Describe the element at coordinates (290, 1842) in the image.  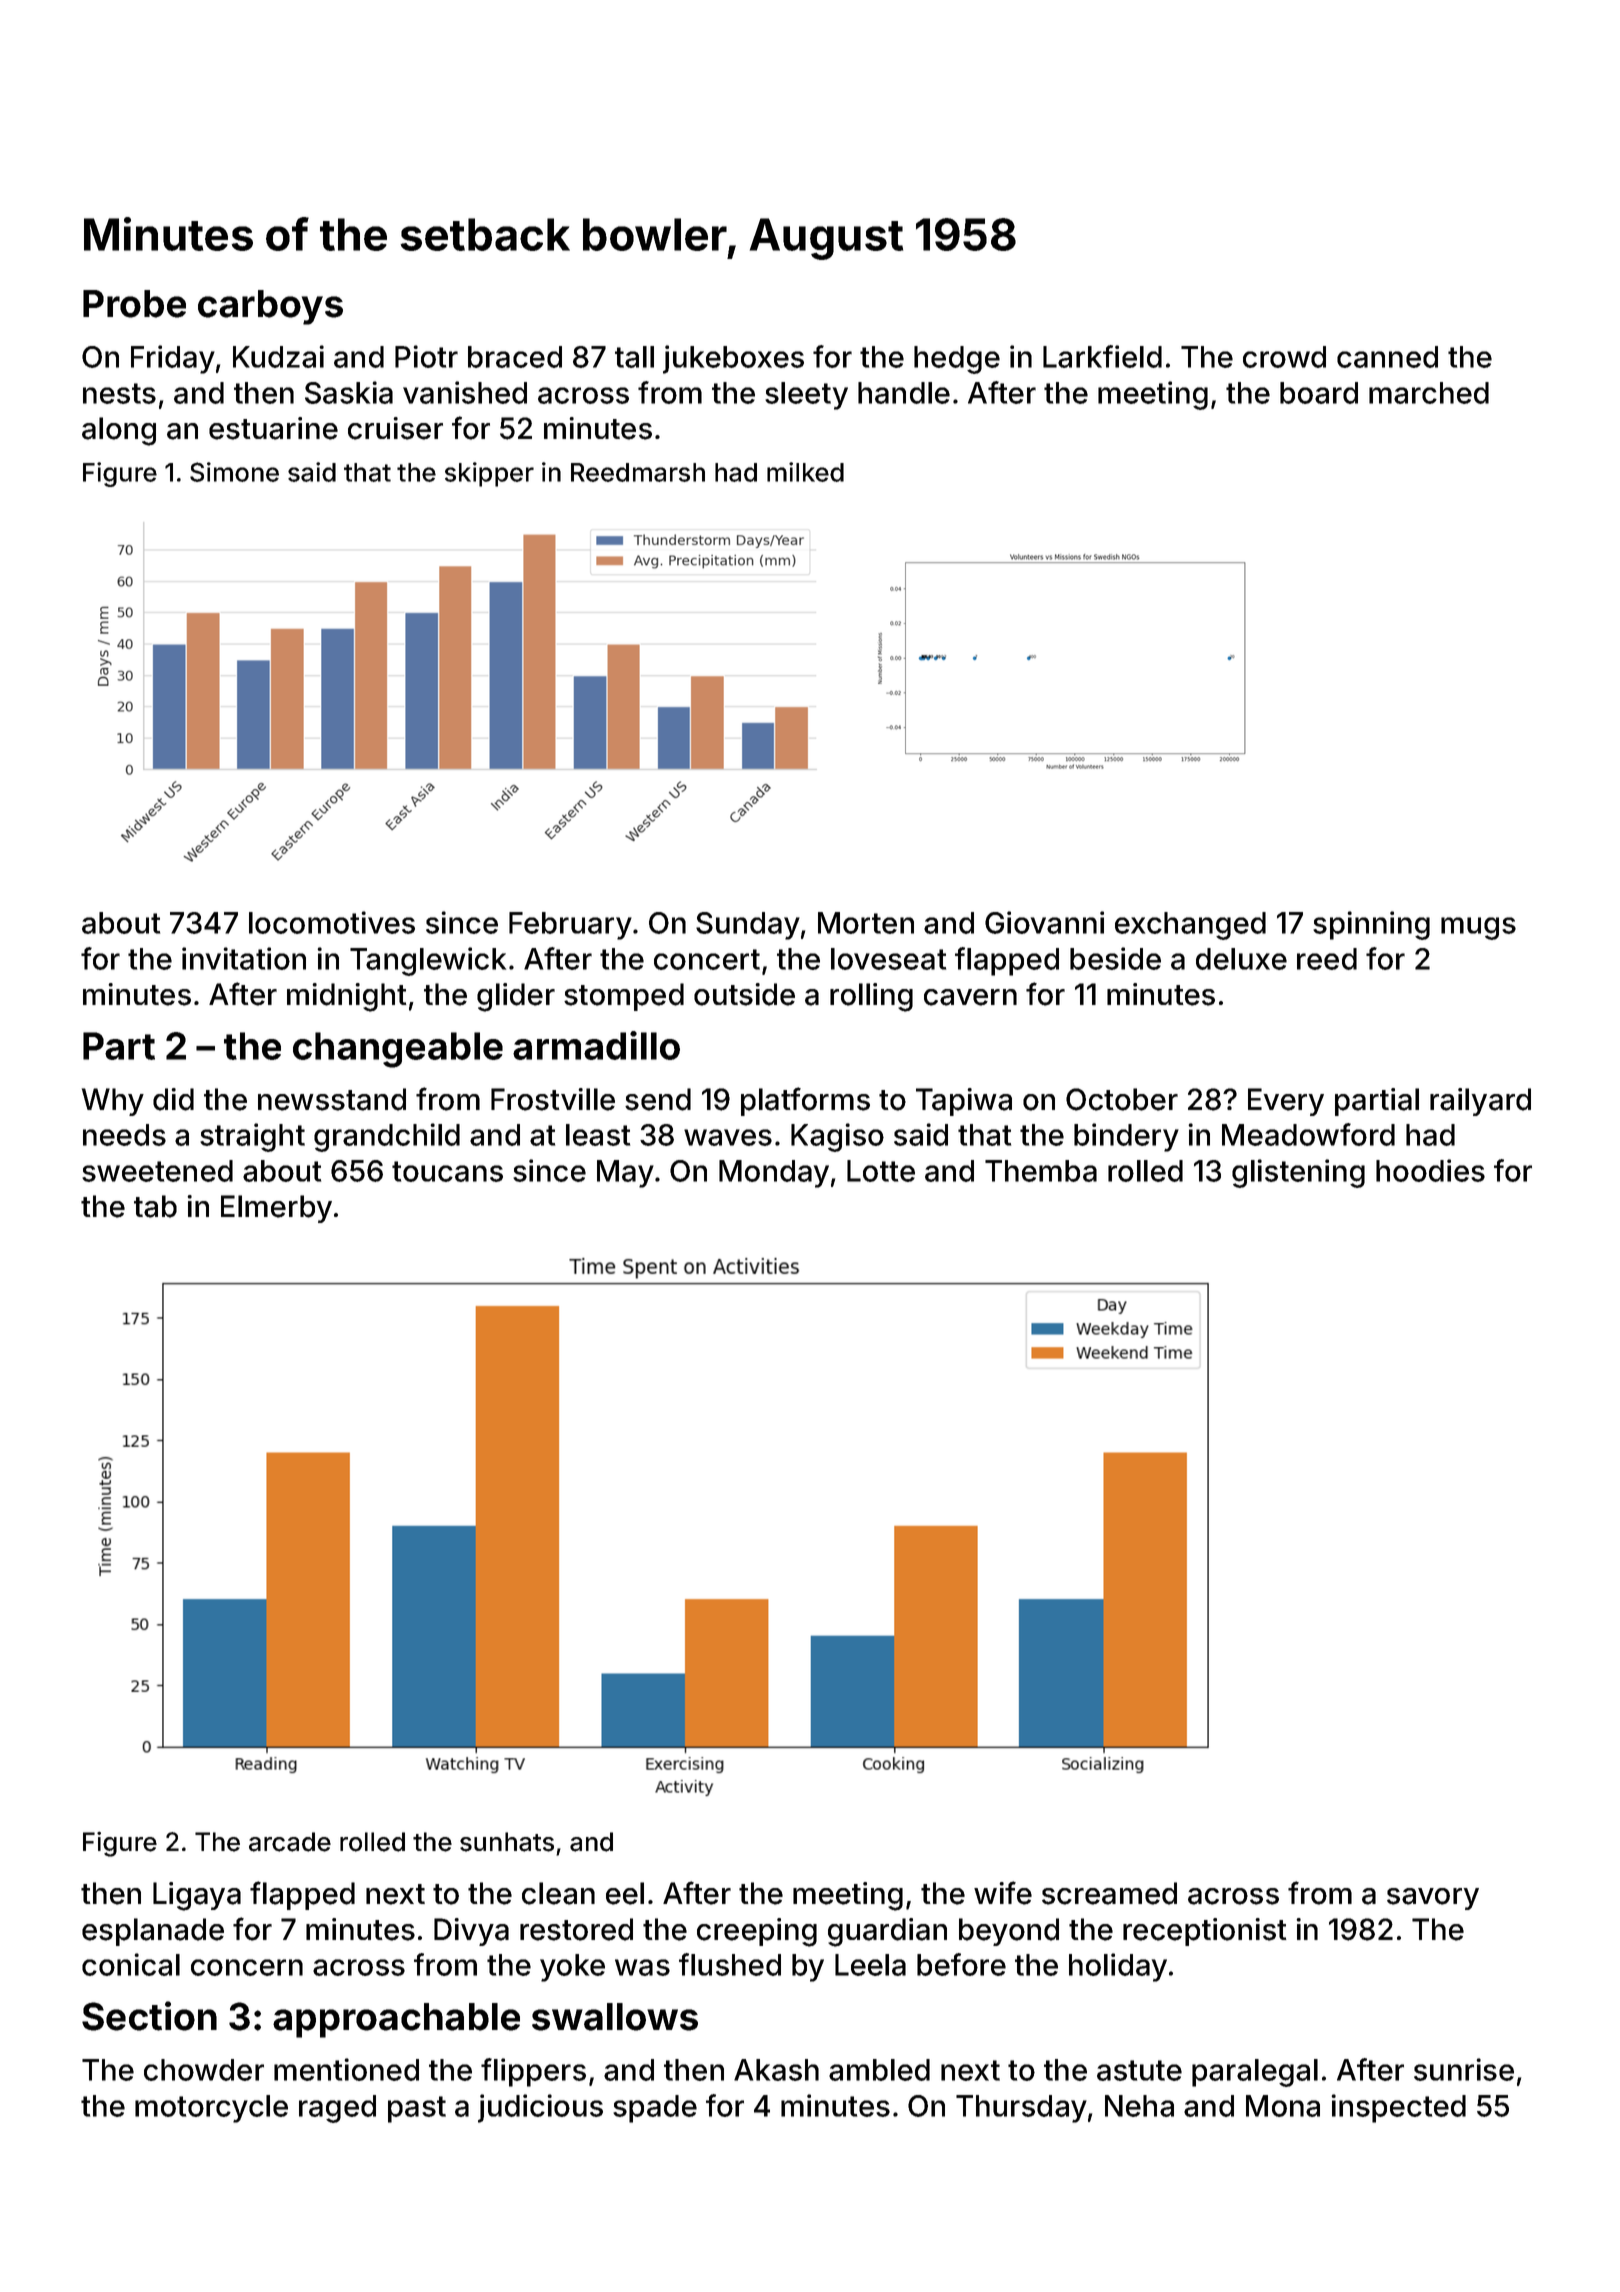
I see `arcade` at that location.
